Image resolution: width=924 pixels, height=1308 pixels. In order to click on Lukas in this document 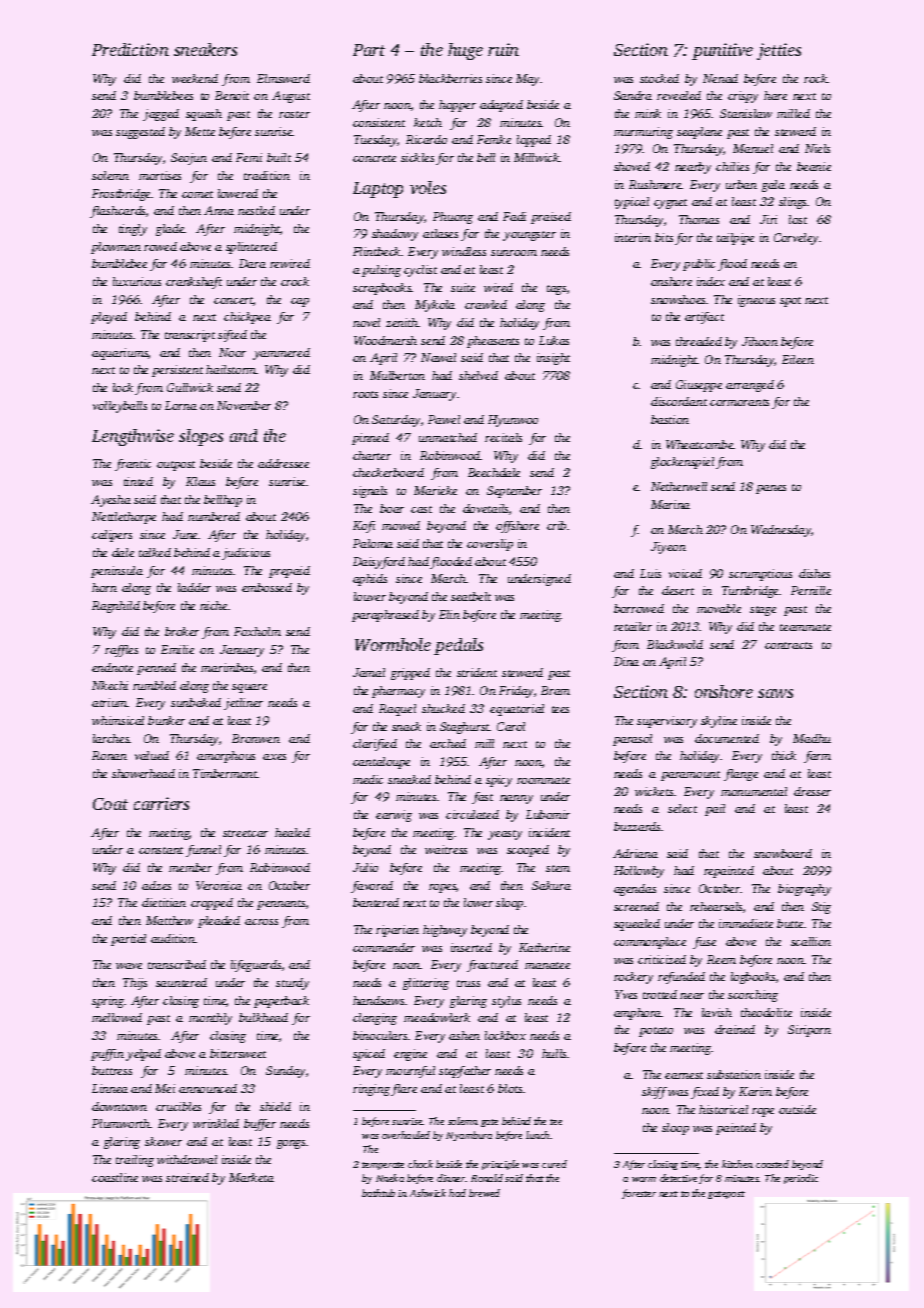, I will do `click(554, 340)`.
